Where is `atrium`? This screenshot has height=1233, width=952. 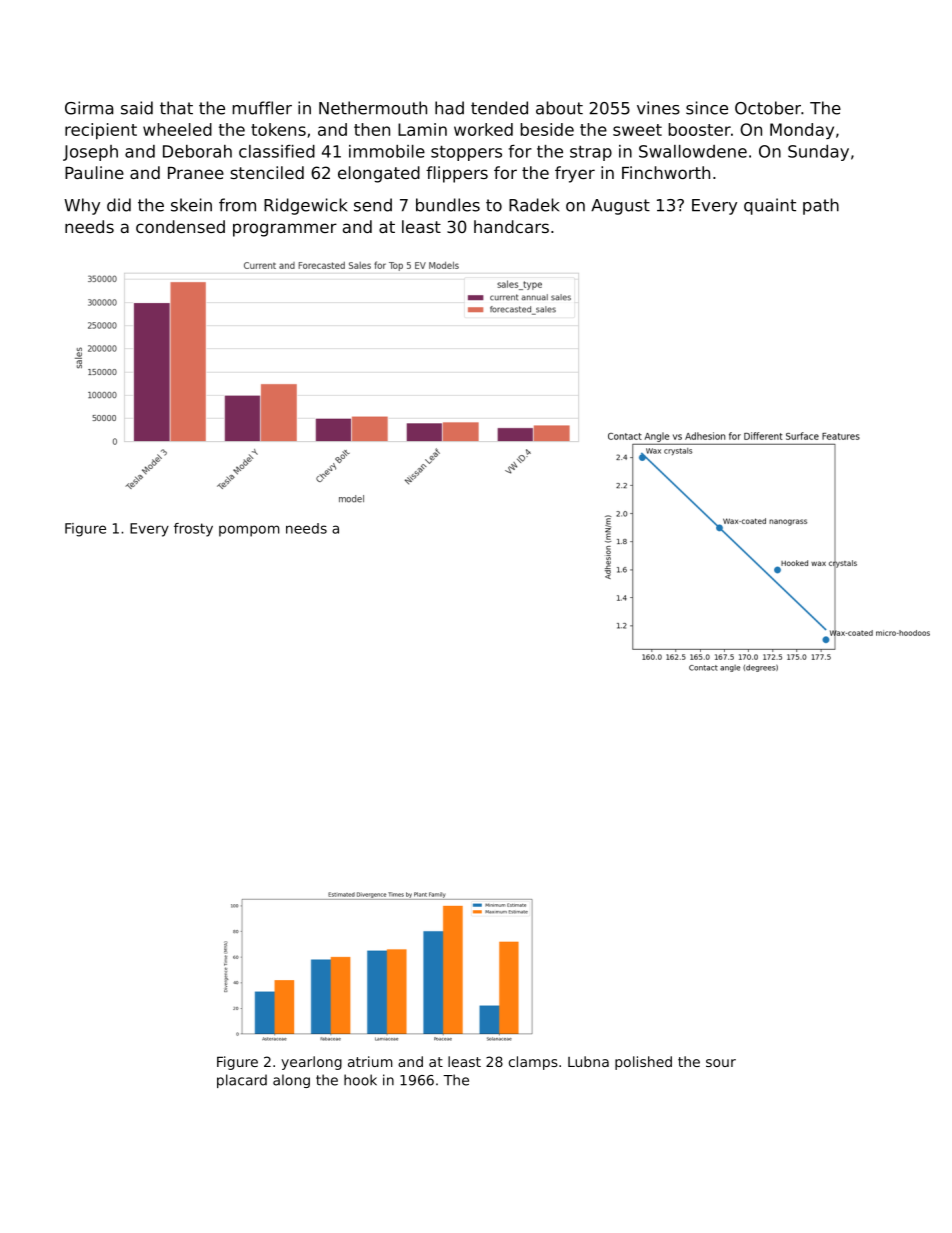 atrium is located at coordinates (370, 1061).
